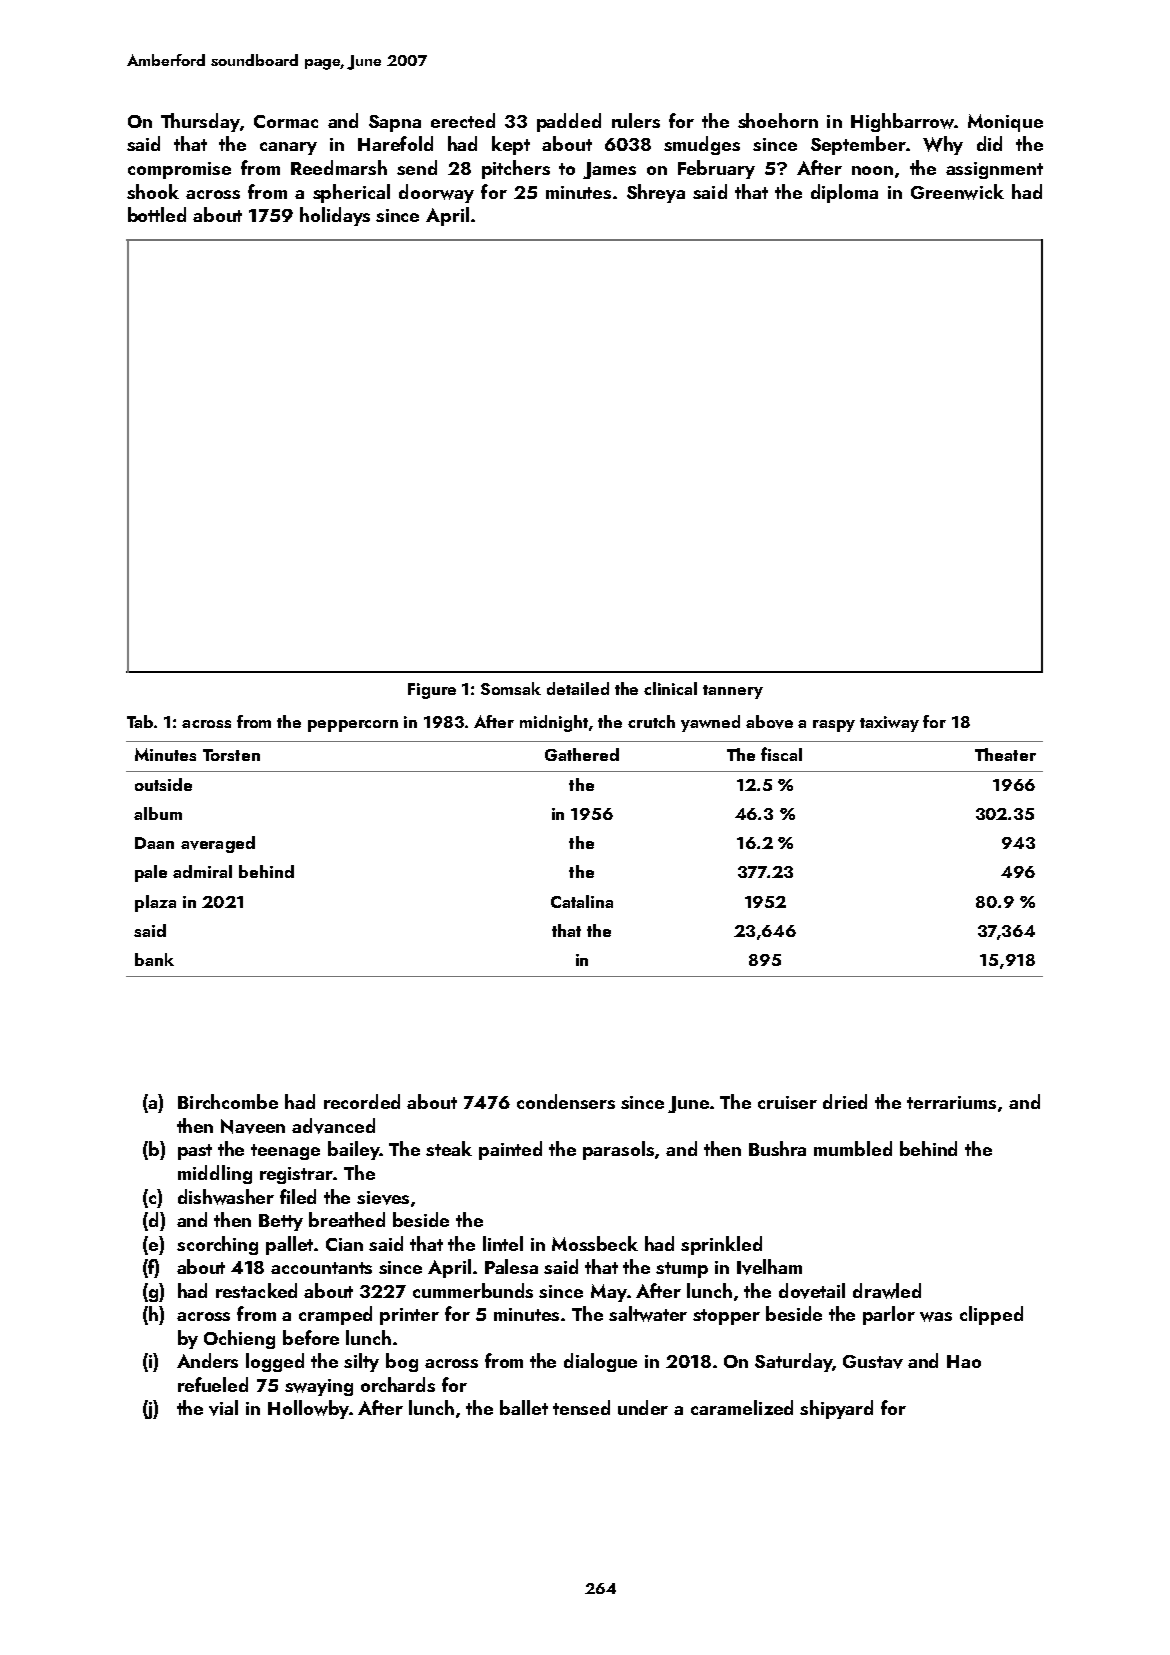 This page has width=1170, height=1655. What do you see at coordinates (223, 1408) in the page?
I see `vial` at bounding box center [223, 1408].
